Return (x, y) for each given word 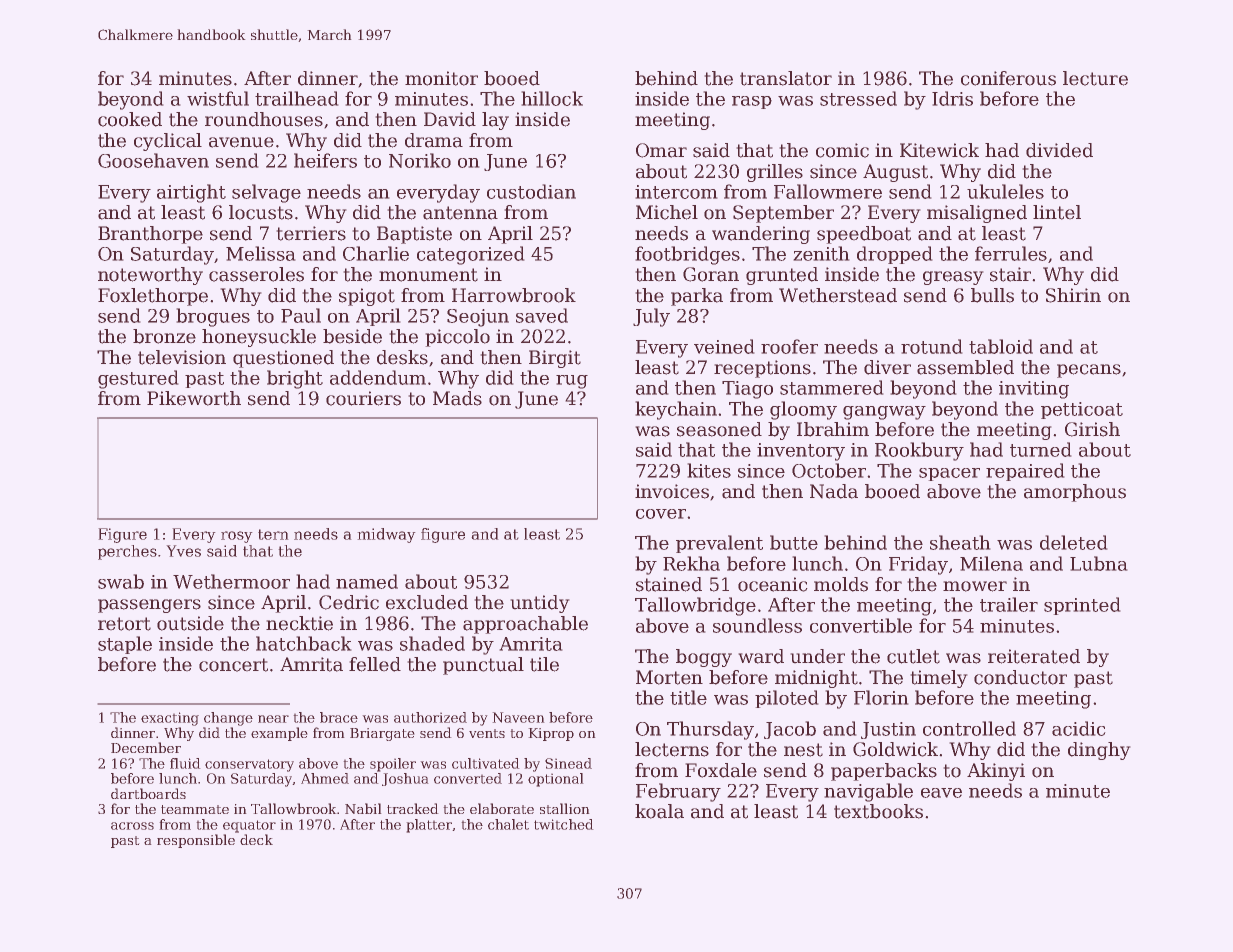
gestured (138, 379)
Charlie (376, 253)
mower (975, 586)
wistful (218, 98)
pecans (1089, 371)
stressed (858, 98)
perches (127, 552)
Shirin (1073, 295)
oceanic (773, 584)
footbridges (687, 255)
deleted (1074, 542)
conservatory (249, 765)
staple (125, 645)
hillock (552, 98)
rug (572, 382)
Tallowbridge (695, 606)
